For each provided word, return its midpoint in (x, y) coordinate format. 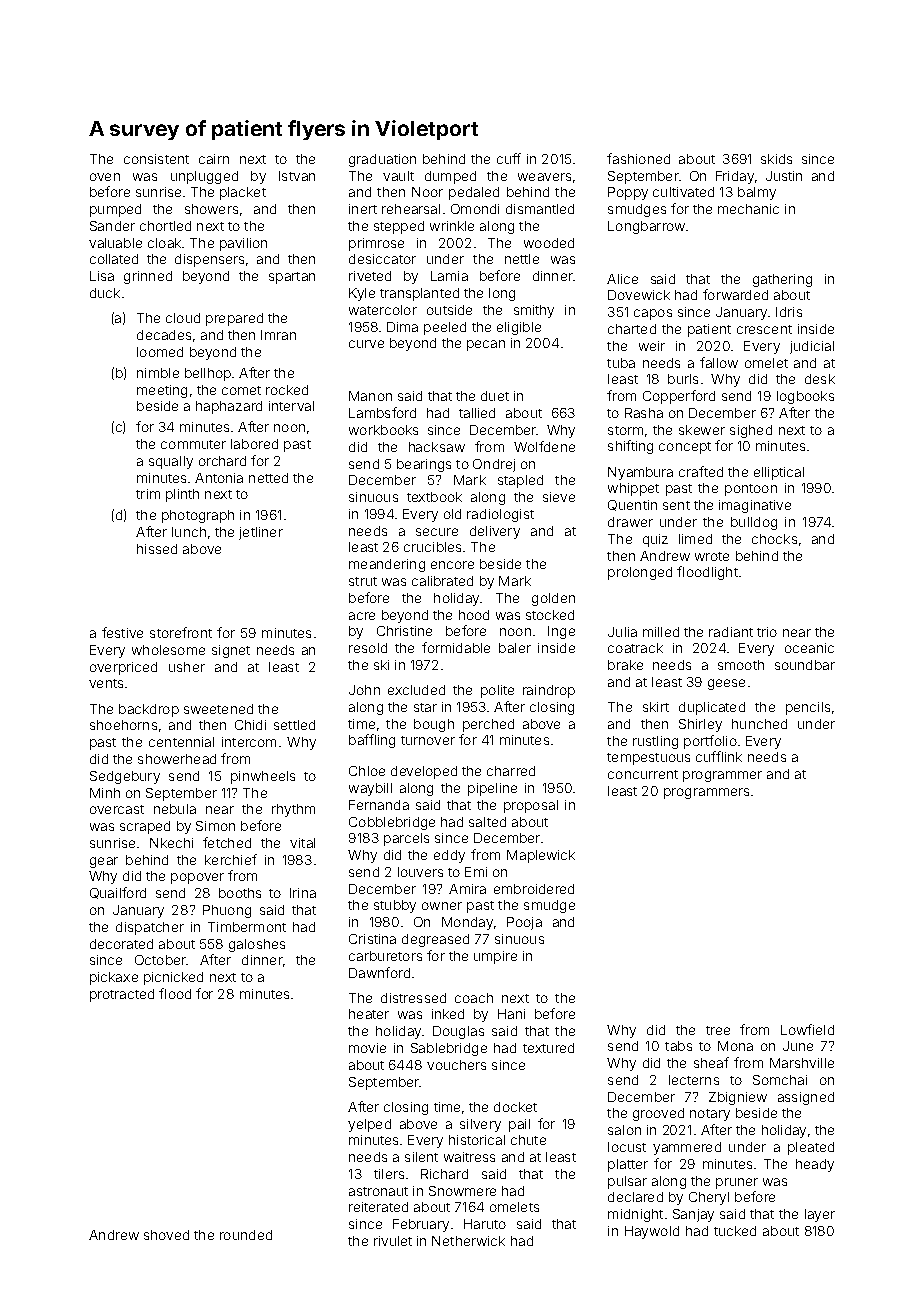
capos (653, 314)
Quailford (118, 893)
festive (122, 632)
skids (776, 159)
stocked (550, 615)
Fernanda (379, 805)
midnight (635, 1215)
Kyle (362, 294)
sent (676, 505)
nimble (158, 373)
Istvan (297, 176)
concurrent (643, 774)
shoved (166, 1235)
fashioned (638, 158)
